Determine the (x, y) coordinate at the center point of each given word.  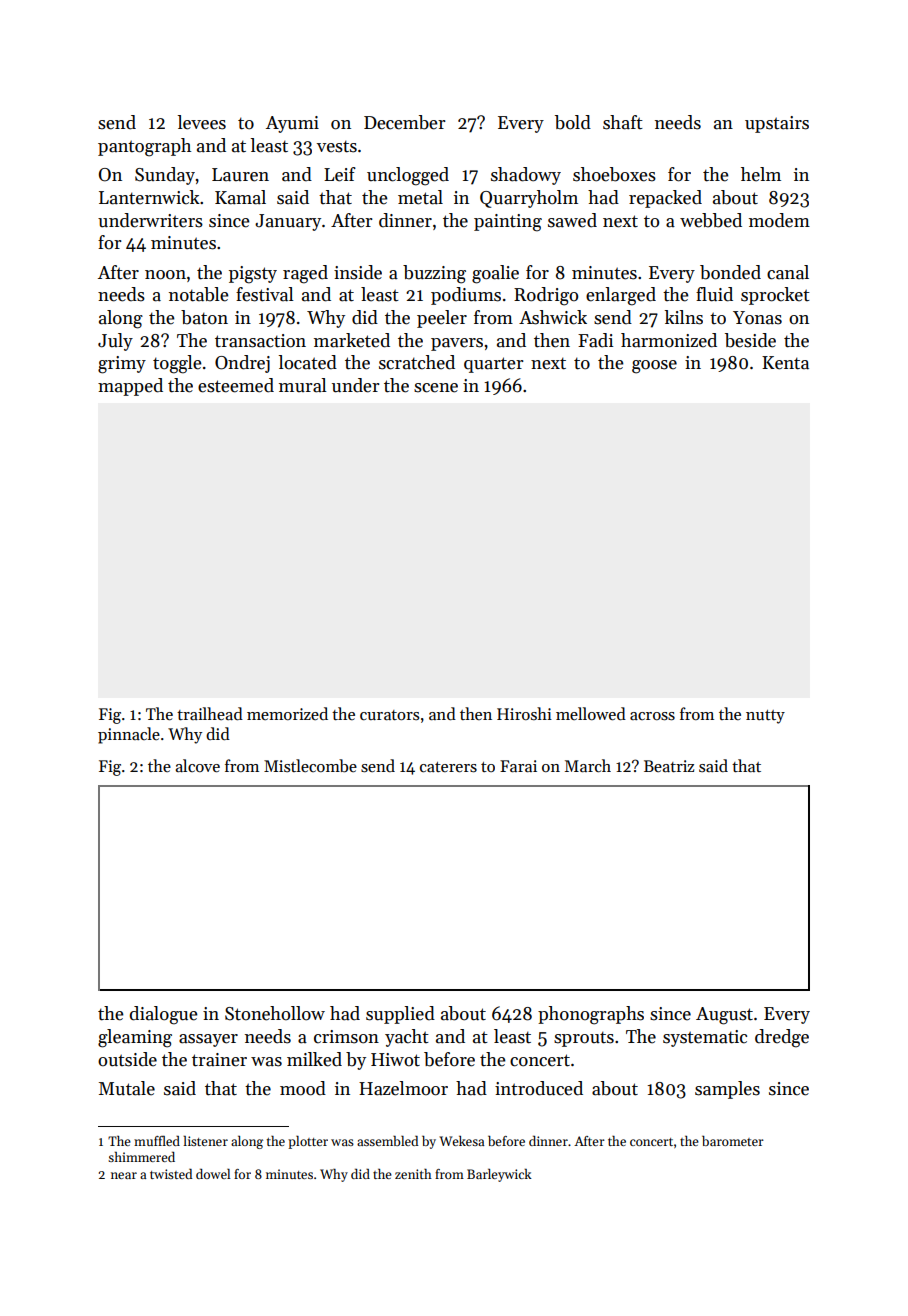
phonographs (591, 1015)
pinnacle (129, 735)
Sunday (165, 176)
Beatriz (669, 766)
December (405, 122)
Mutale (127, 1088)
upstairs (777, 124)
